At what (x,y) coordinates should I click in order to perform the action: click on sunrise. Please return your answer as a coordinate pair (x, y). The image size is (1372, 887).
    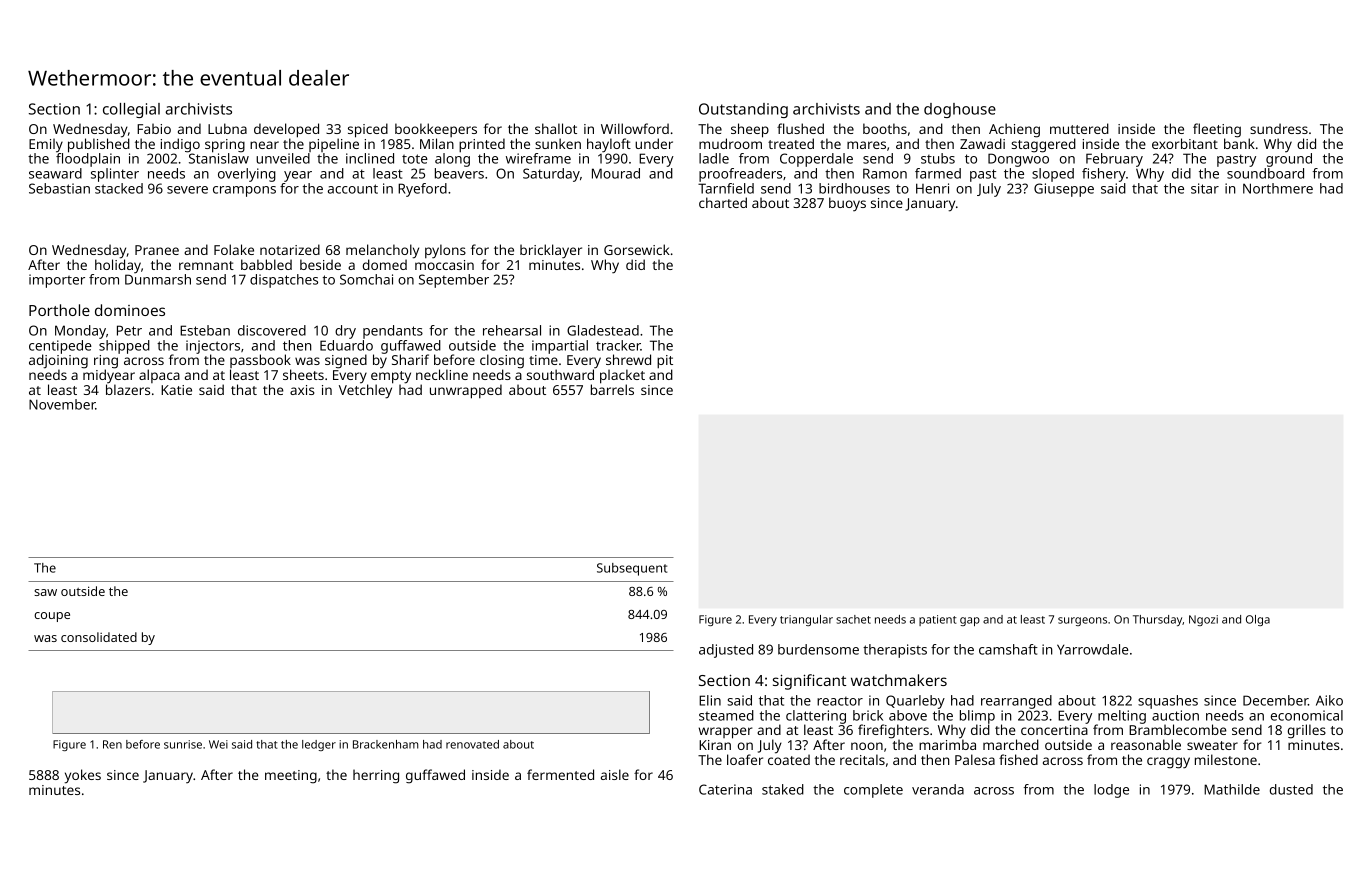
    Looking at the image, I should click on (183, 744).
